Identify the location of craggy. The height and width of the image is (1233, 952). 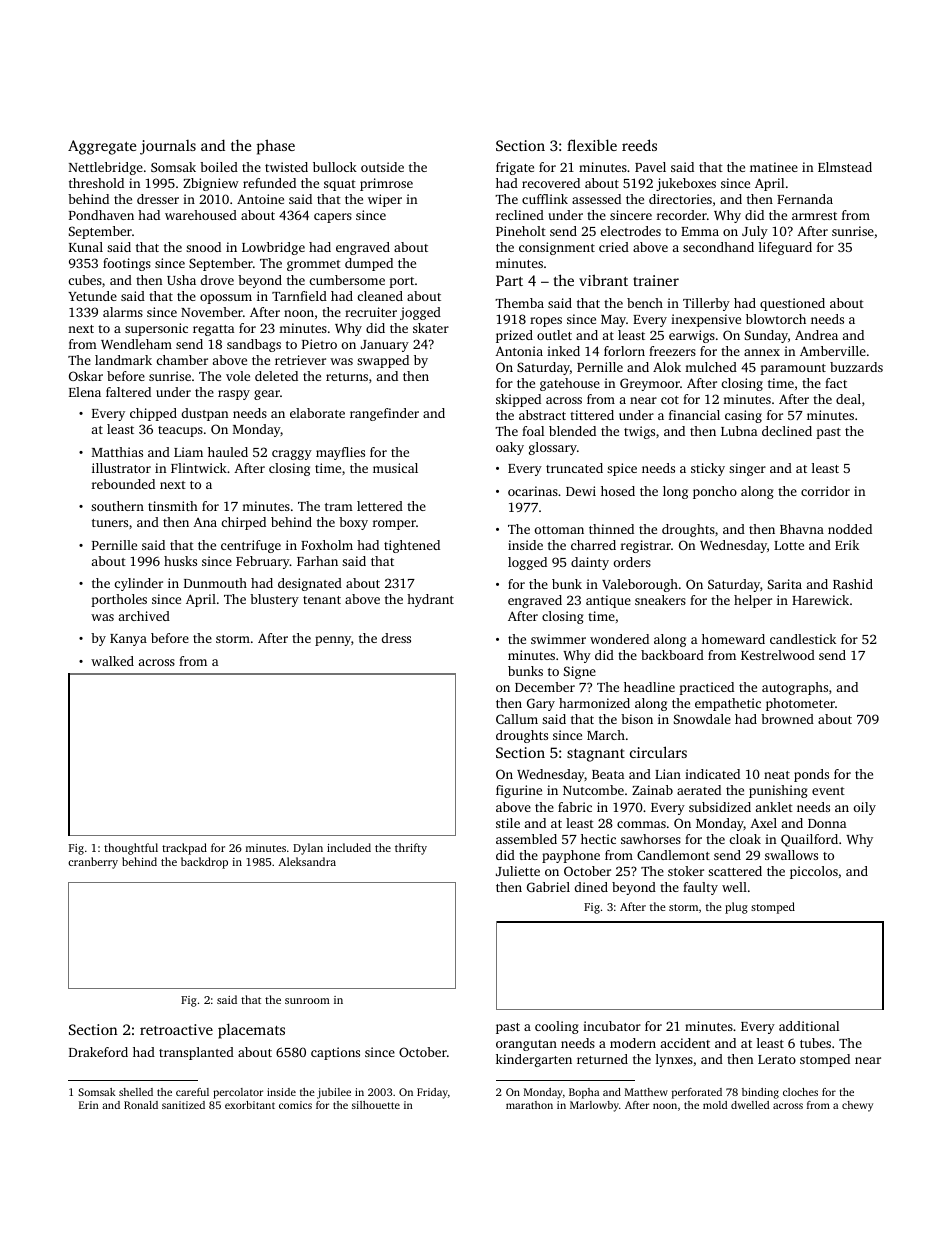
(292, 455).
